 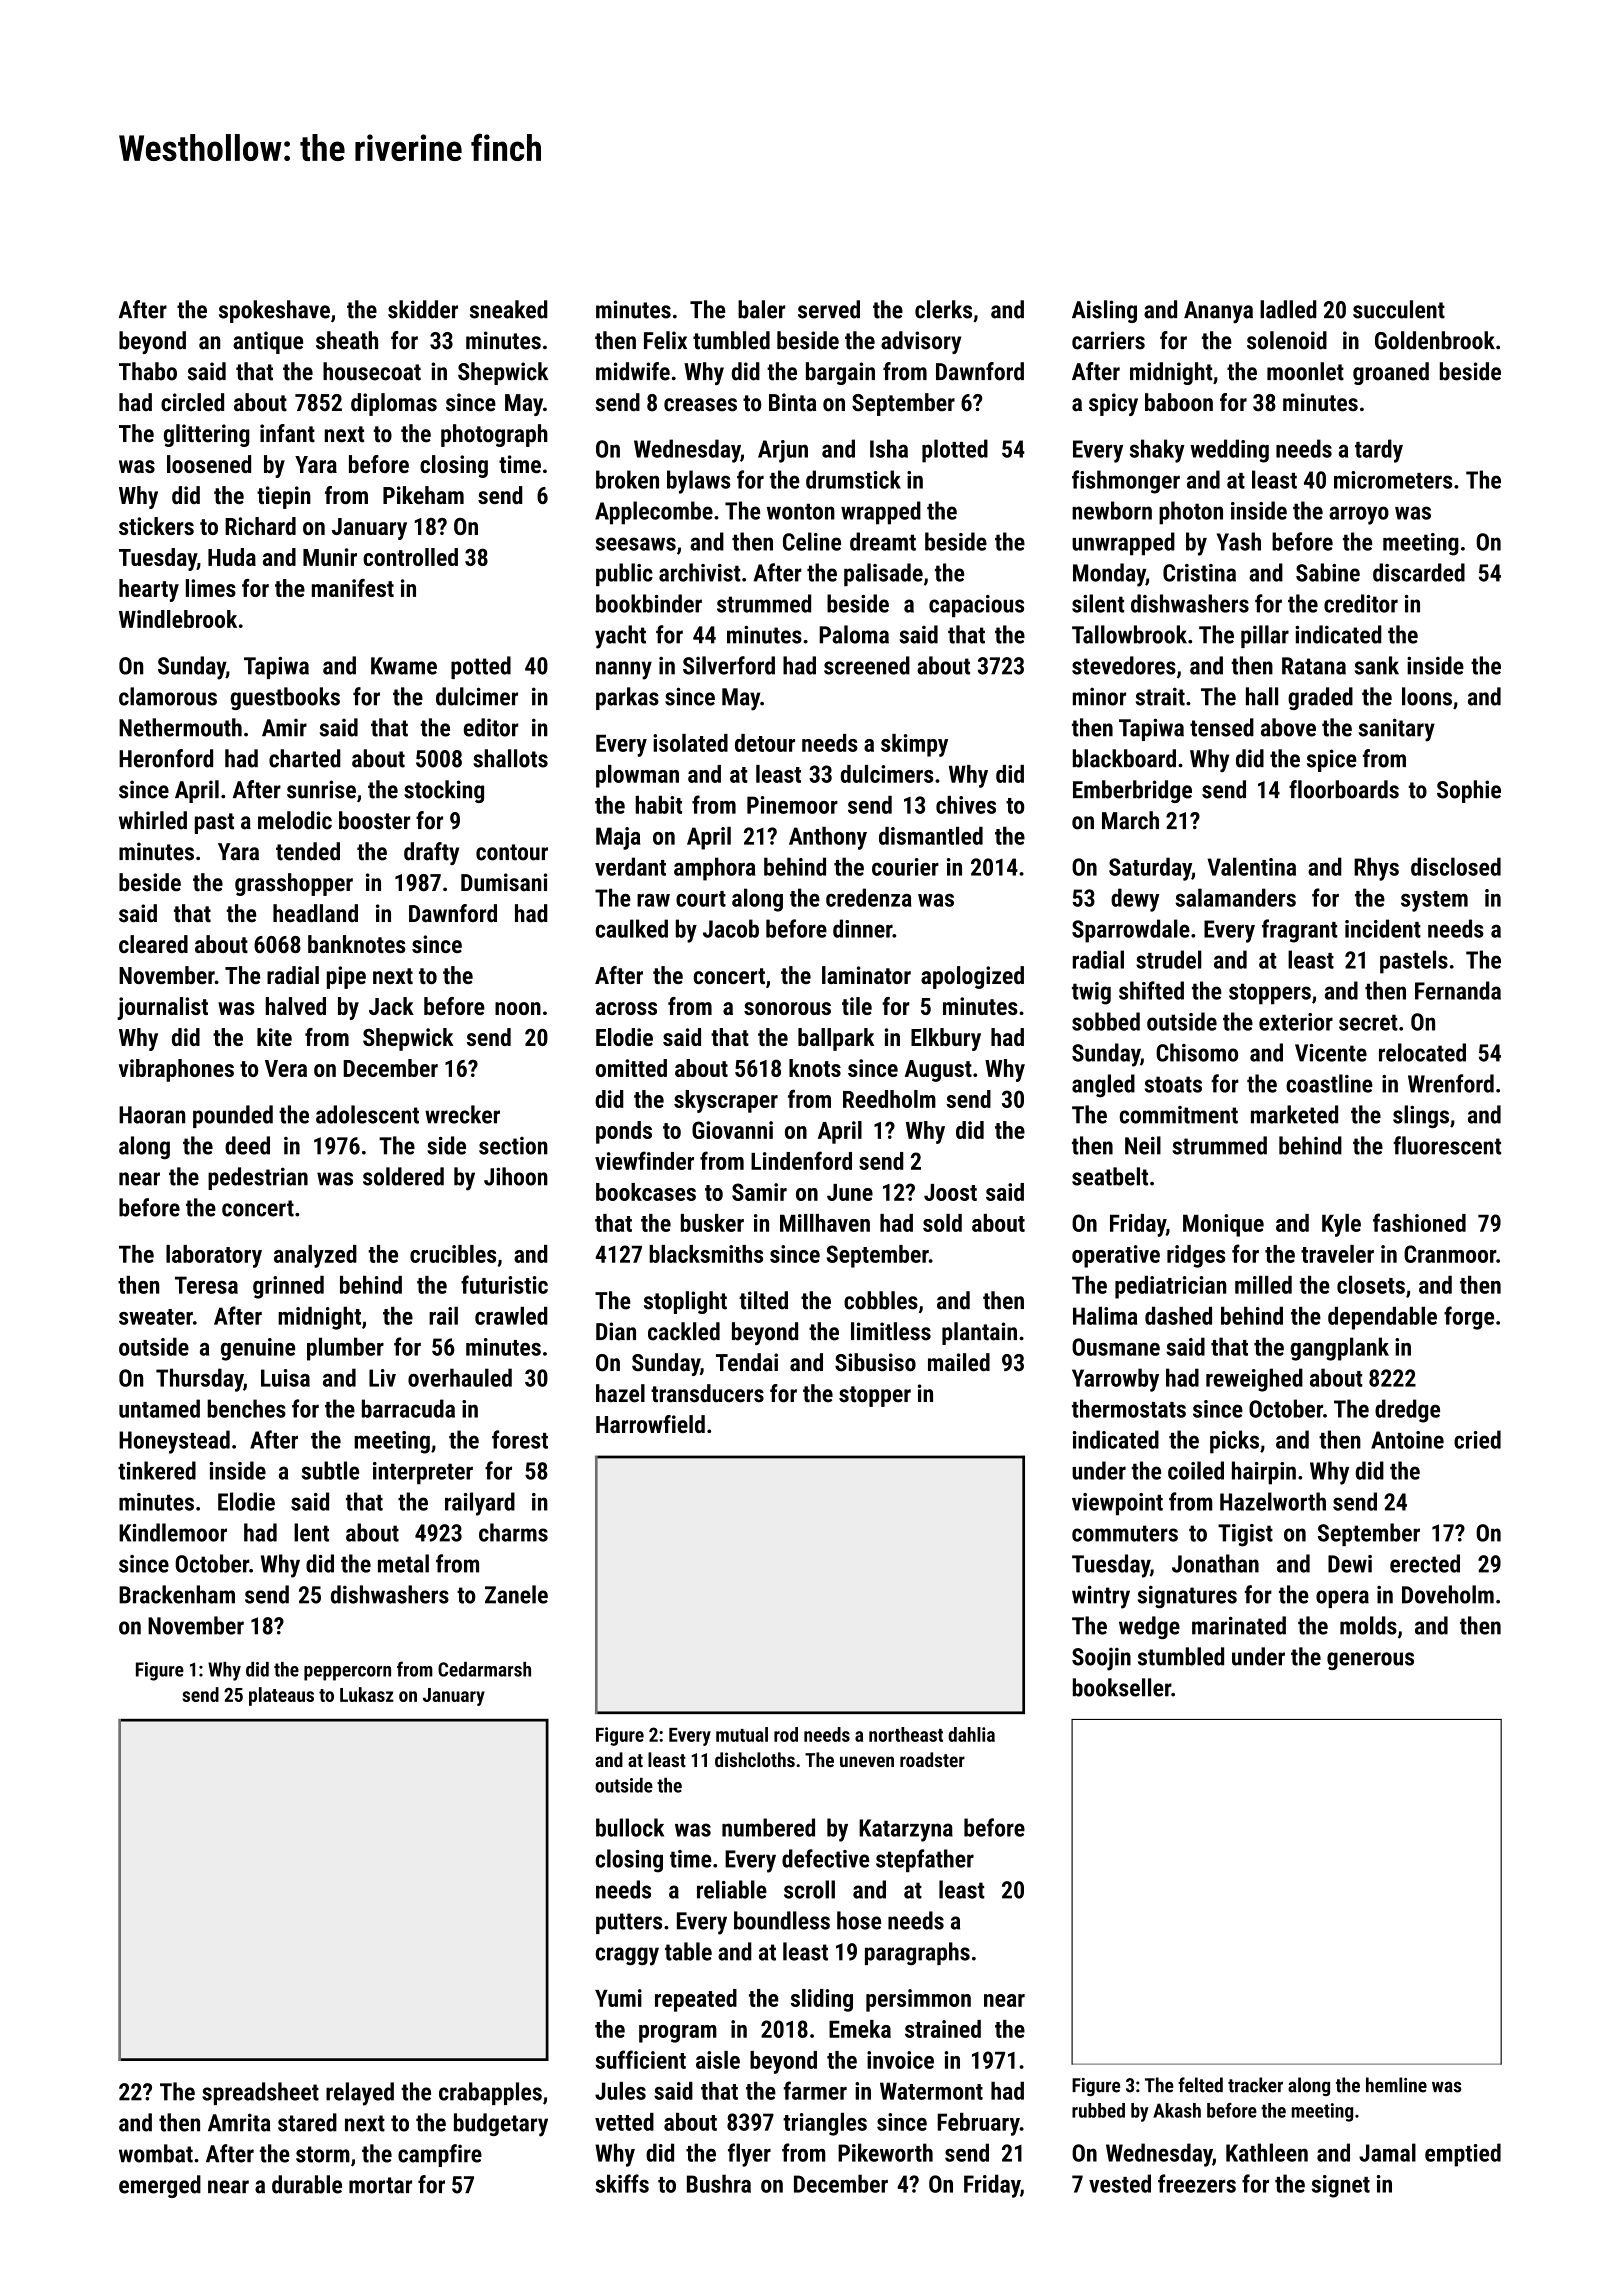 What do you see at coordinates (885, 2152) in the document?
I see `Pikeworth` at bounding box center [885, 2152].
